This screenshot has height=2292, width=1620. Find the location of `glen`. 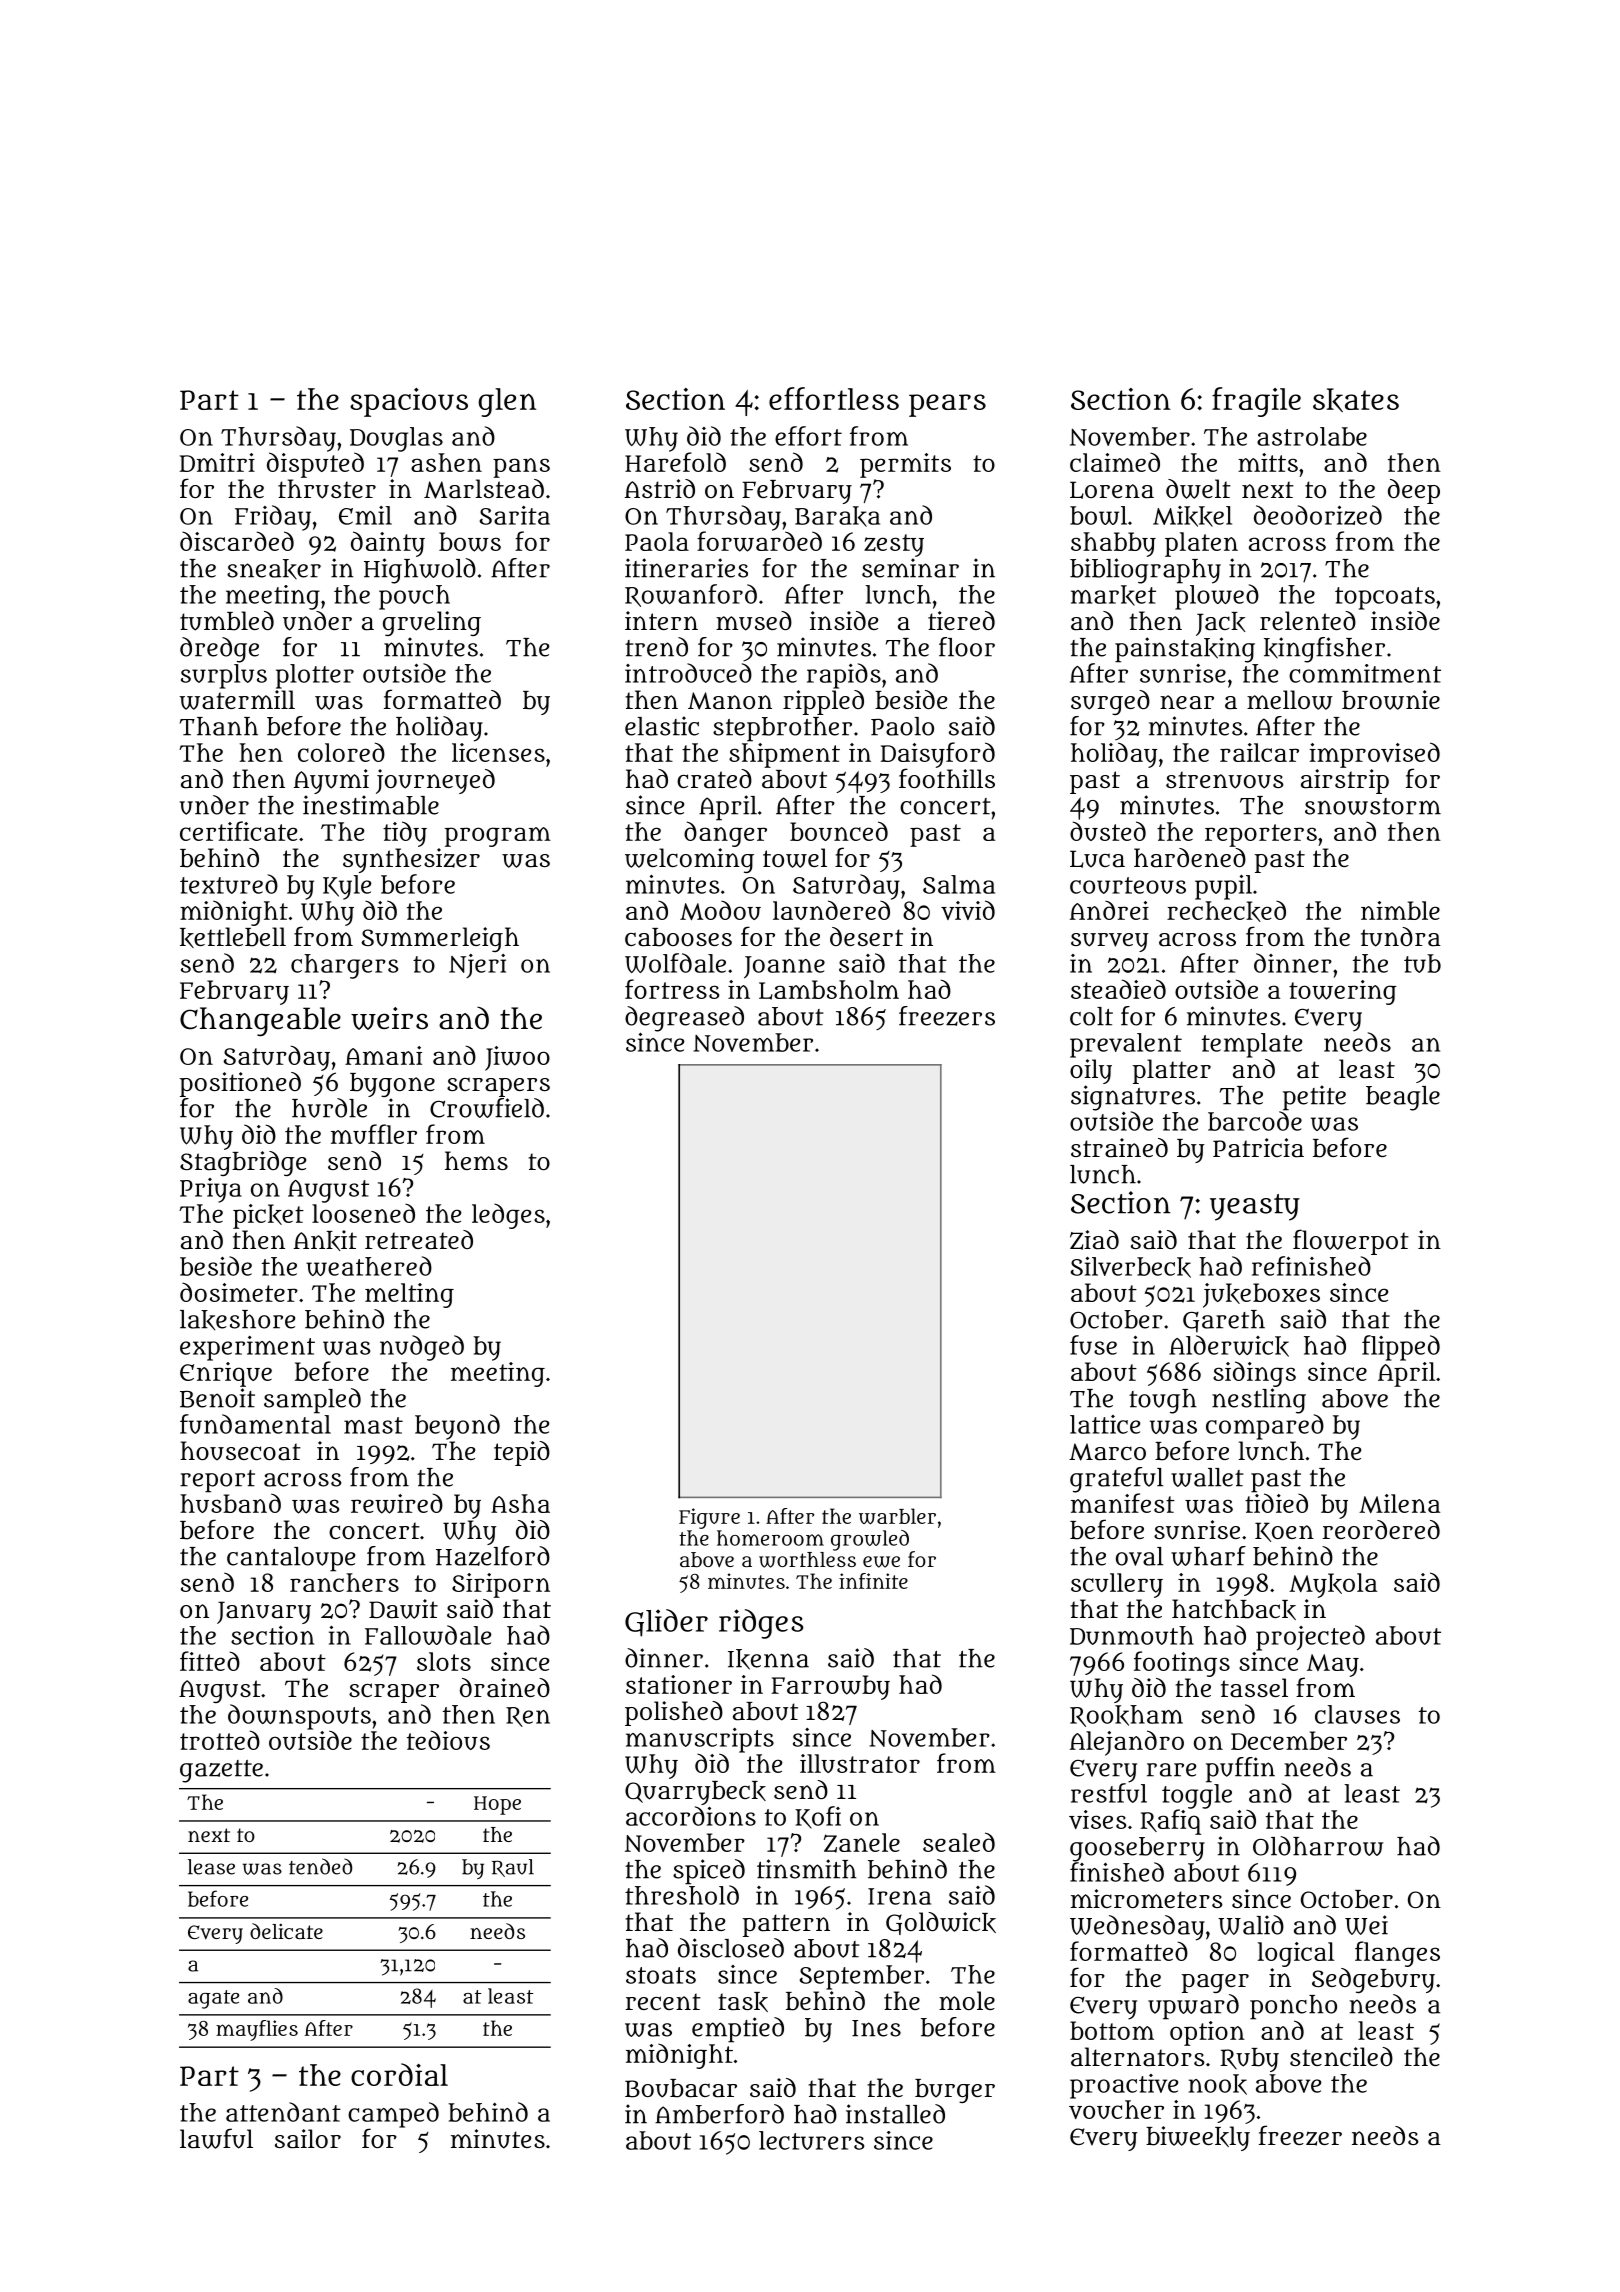

glen is located at coordinates (507, 402).
